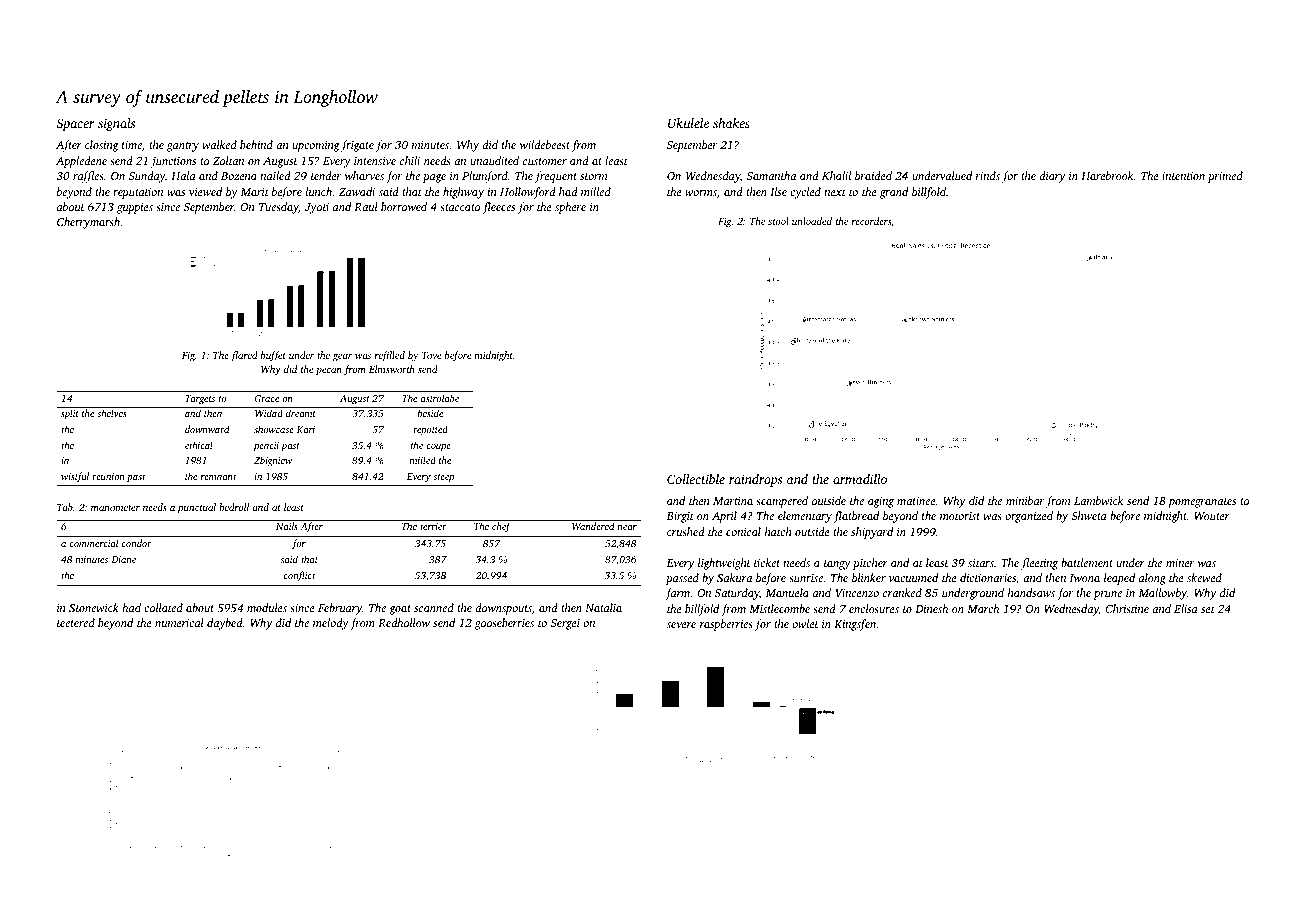 This document has height=924, width=1308. What do you see at coordinates (778, 221) in the document?
I see `stool` at bounding box center [778, 221].
